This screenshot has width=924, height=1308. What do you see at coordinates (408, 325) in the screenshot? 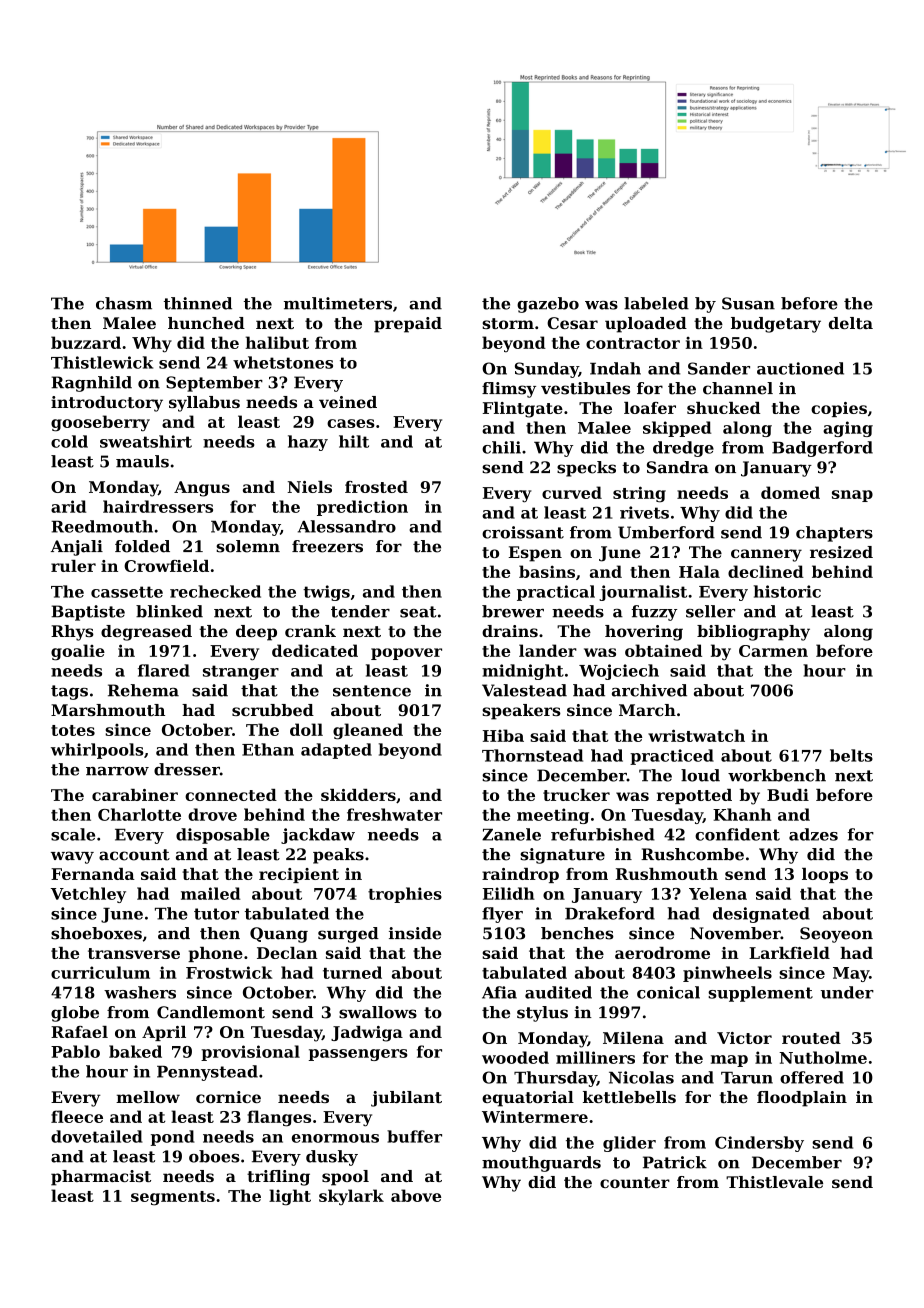
I see `prepaid` at bounding box center [408, 325].
